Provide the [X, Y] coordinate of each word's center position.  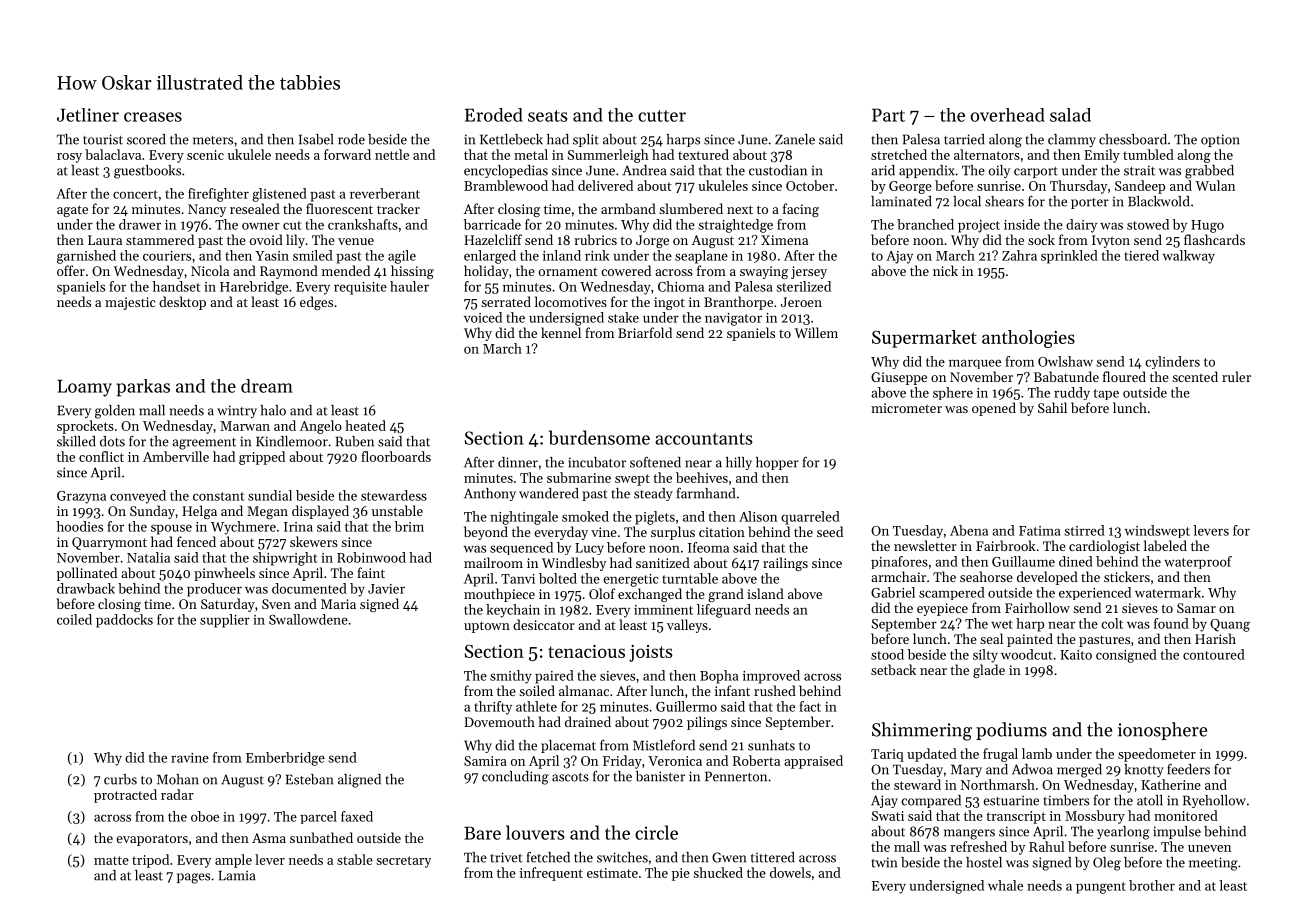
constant [218, 496]
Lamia [237, 875]
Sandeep [1140, 187]
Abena [969, 530]
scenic [205, 155]
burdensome [599, 437]
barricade [492, 224]
